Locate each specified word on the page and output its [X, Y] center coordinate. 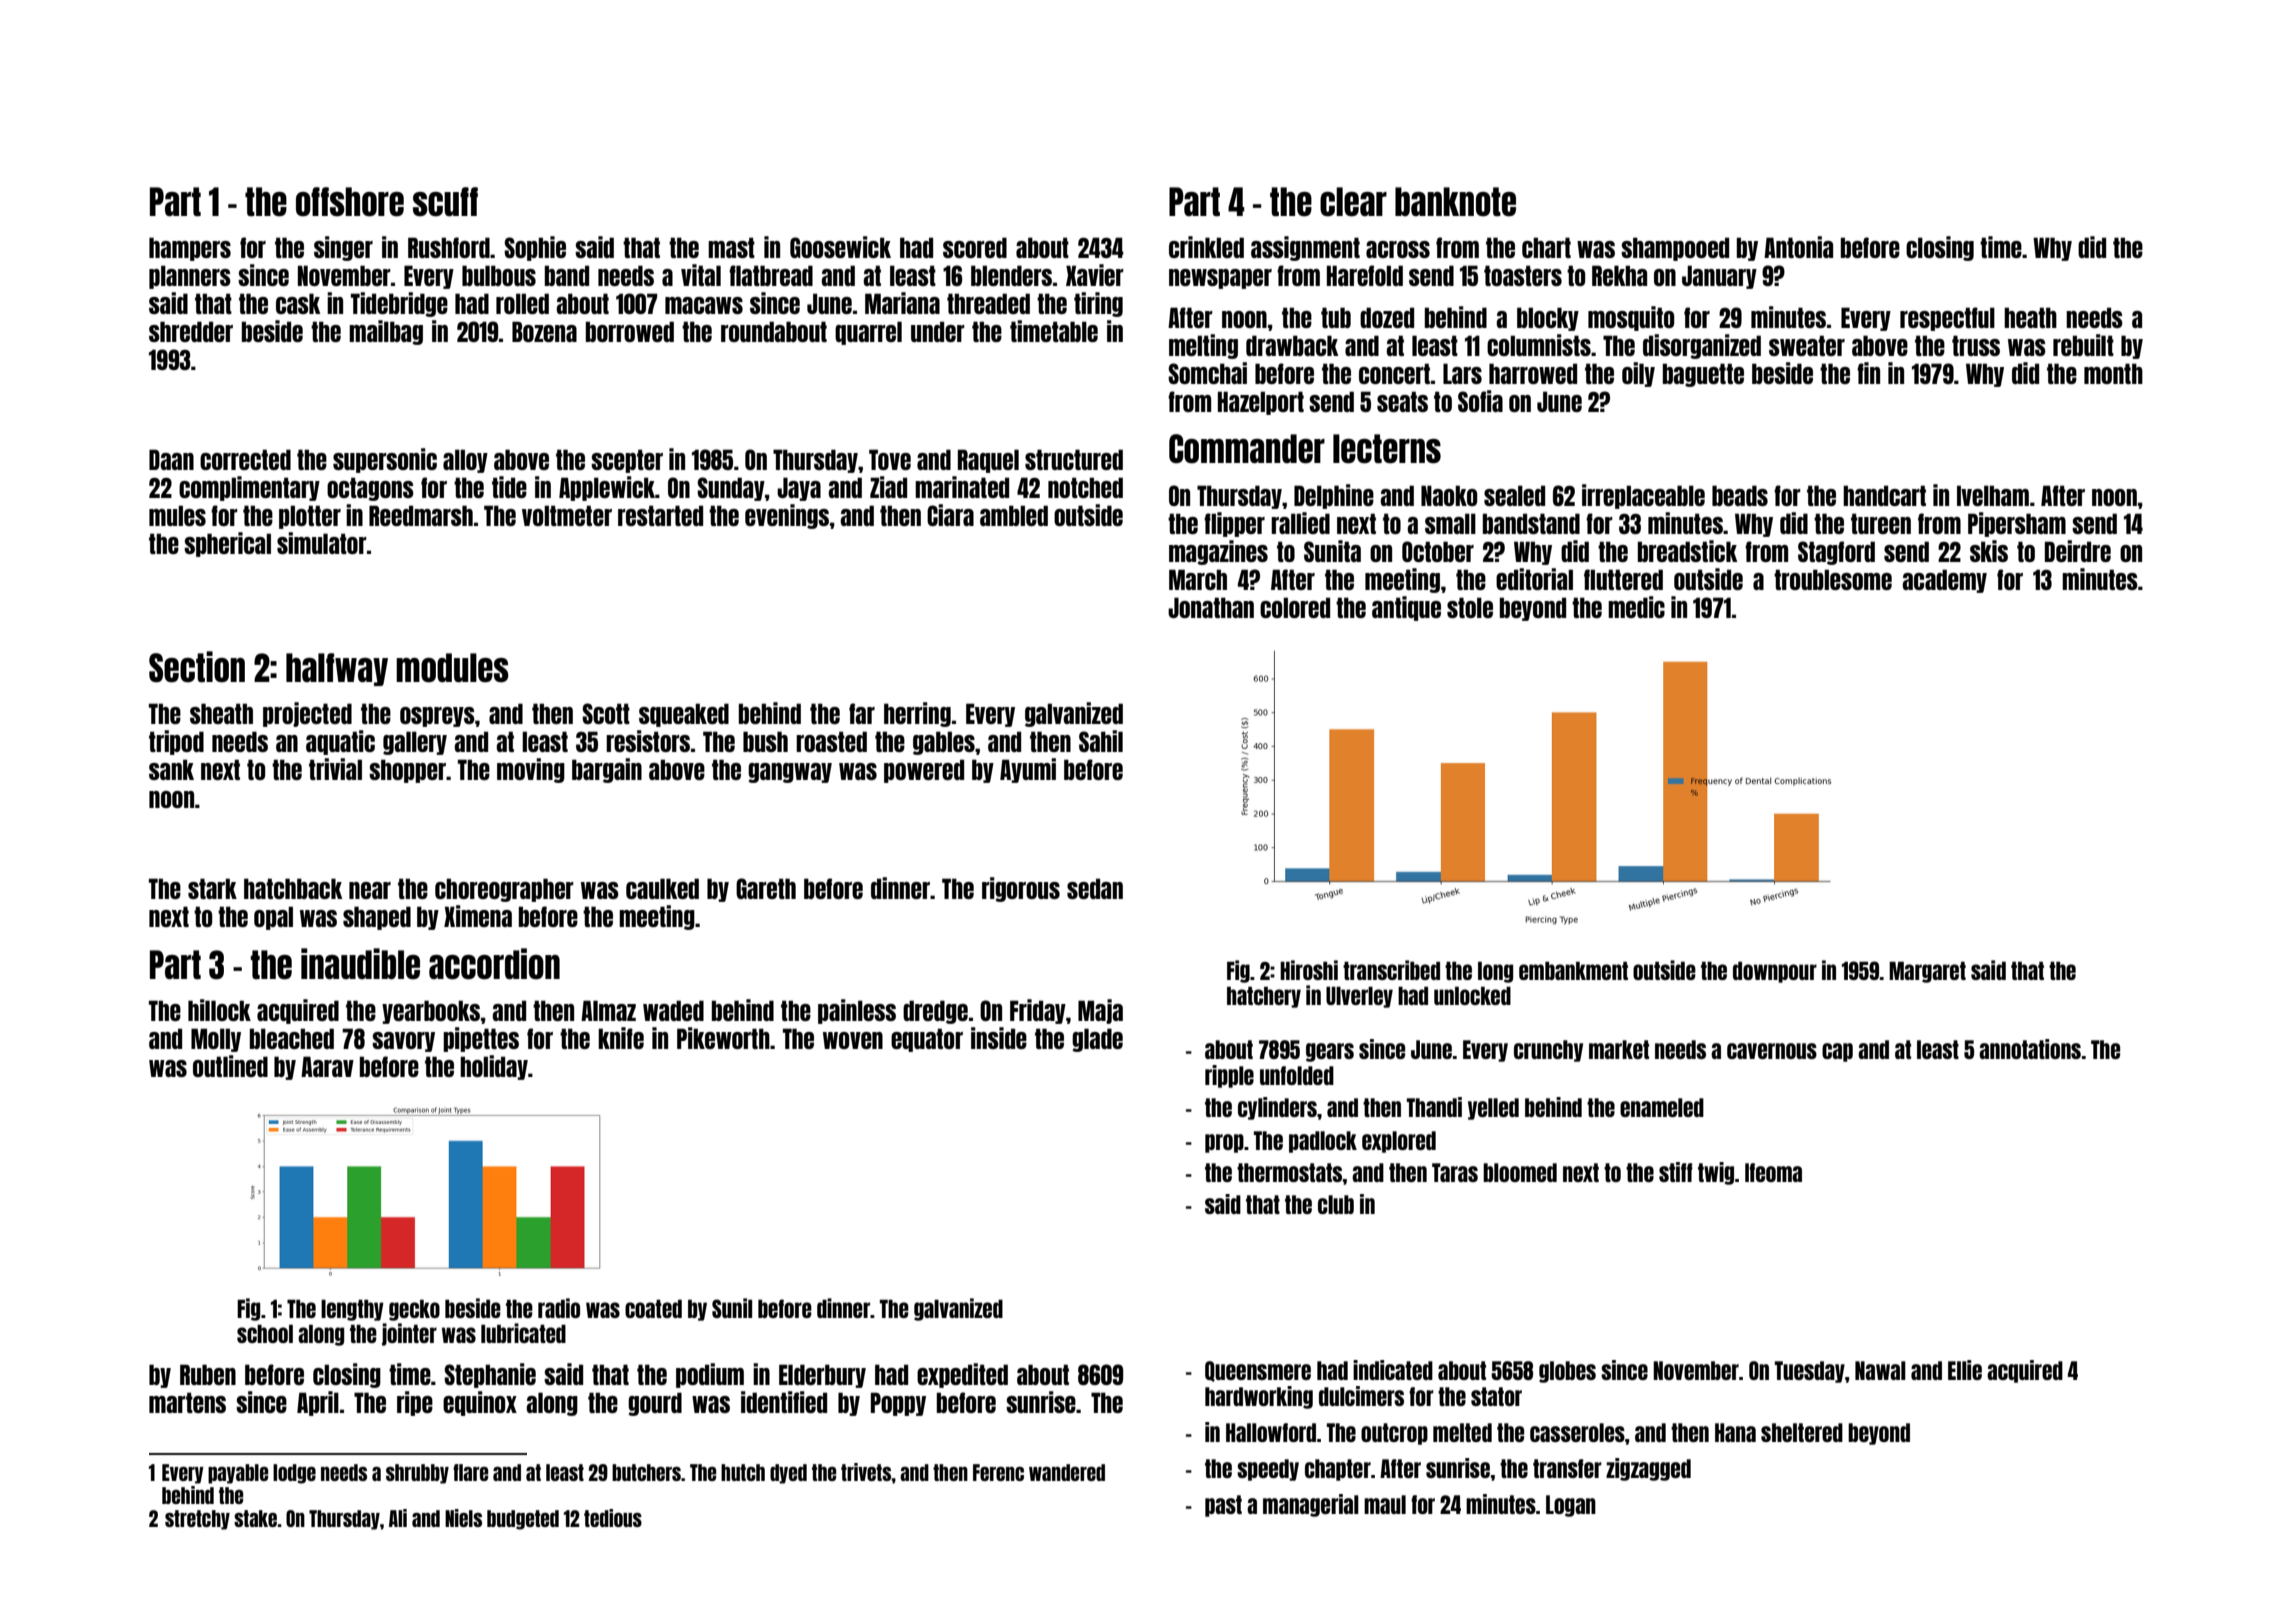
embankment [1573, 970]
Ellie [1965, 1370]
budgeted [523, 1520]
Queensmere [1258, 1371]
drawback [1292, 345]
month [2113, 373]
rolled [522, 303]
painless [857, 1011]
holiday [494, 1067]
